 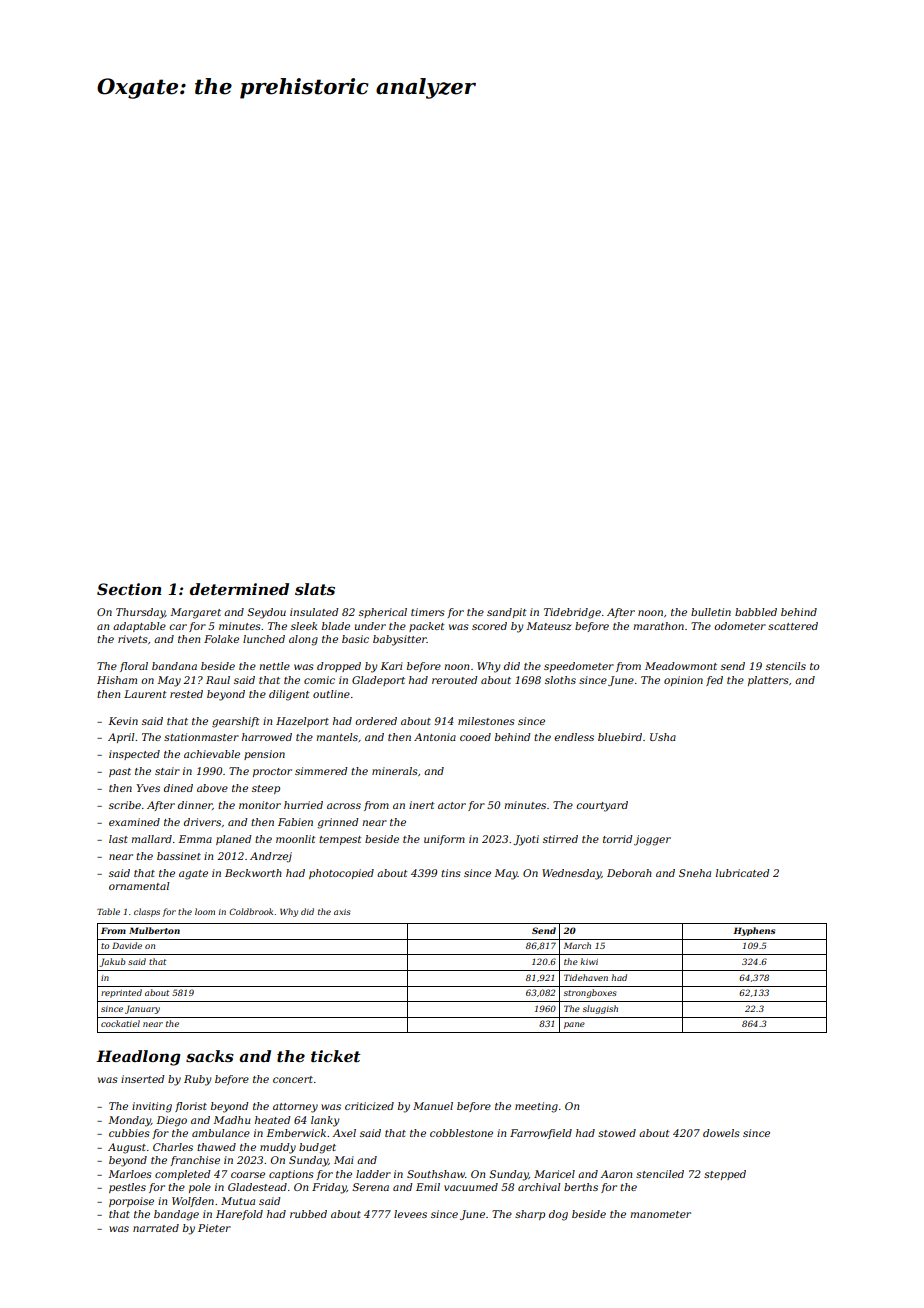 What do you see at coordinates (142, 1009) in the image?
I see `January` at bounding box center [142, 1009].
